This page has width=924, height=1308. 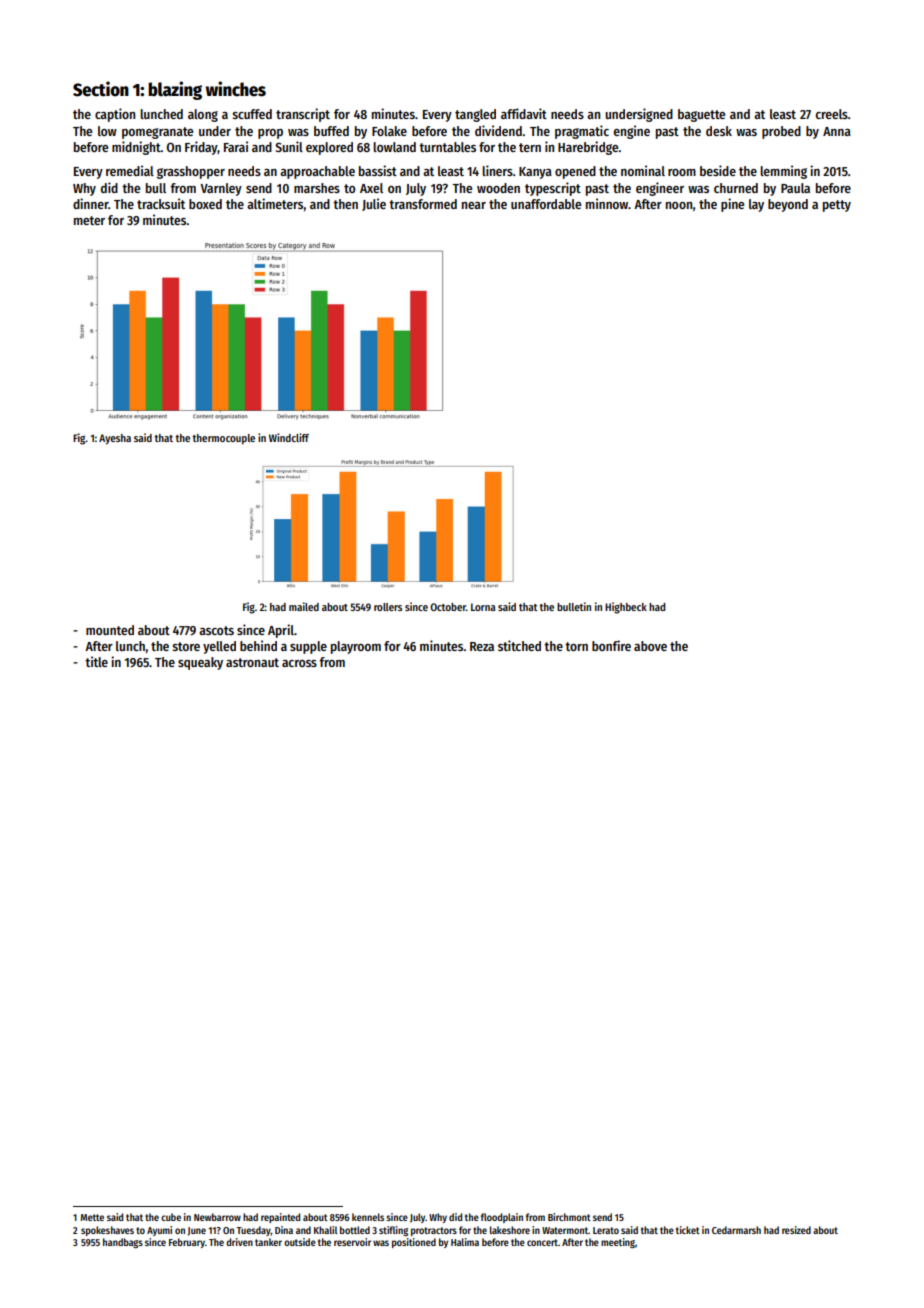 What do you see at coordinates (679, 205) in the page?
I see `noon` at bounding box center [679, 205].
